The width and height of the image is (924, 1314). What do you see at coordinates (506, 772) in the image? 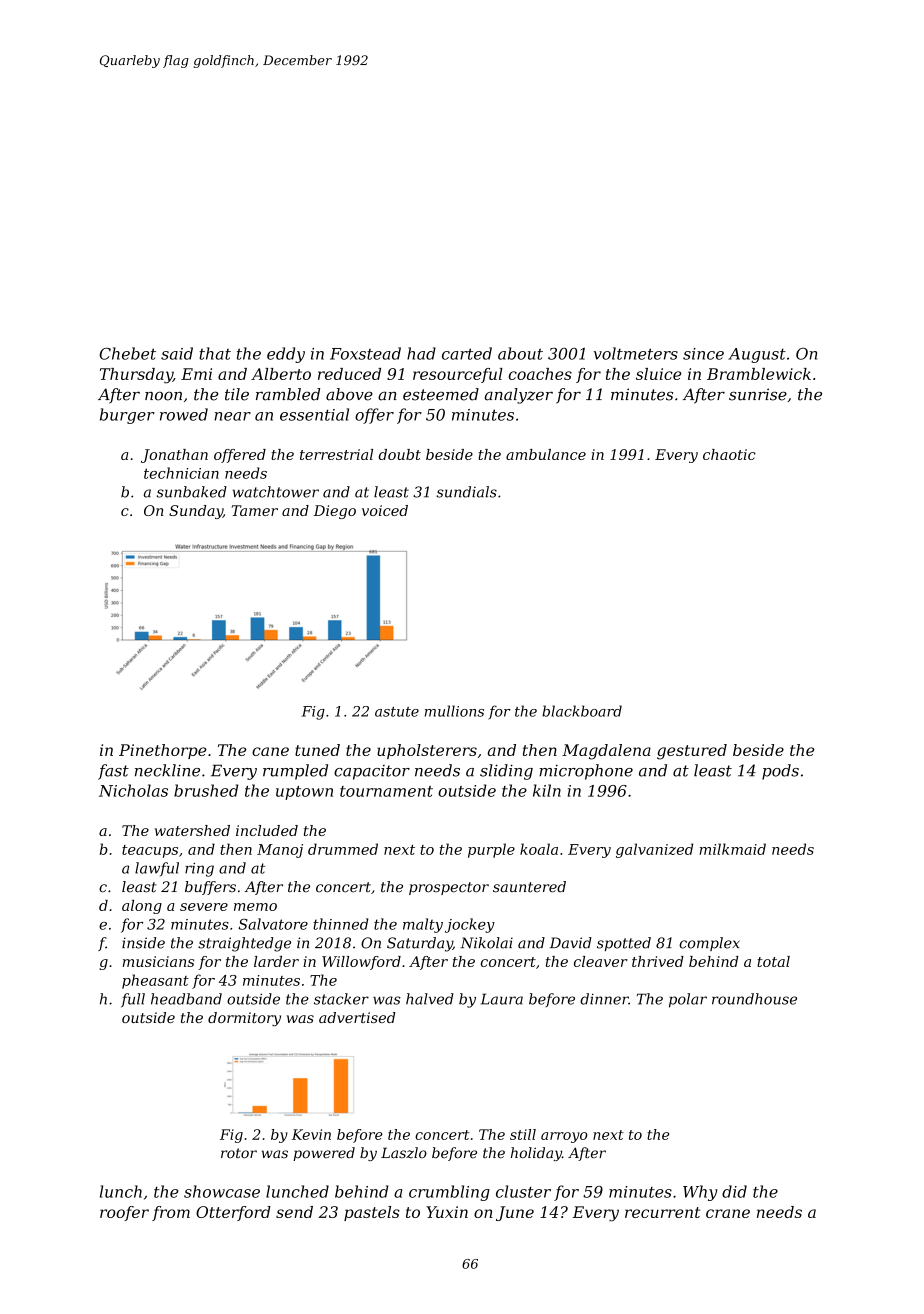
I see `sliding` at bounding box center [506, 772].
